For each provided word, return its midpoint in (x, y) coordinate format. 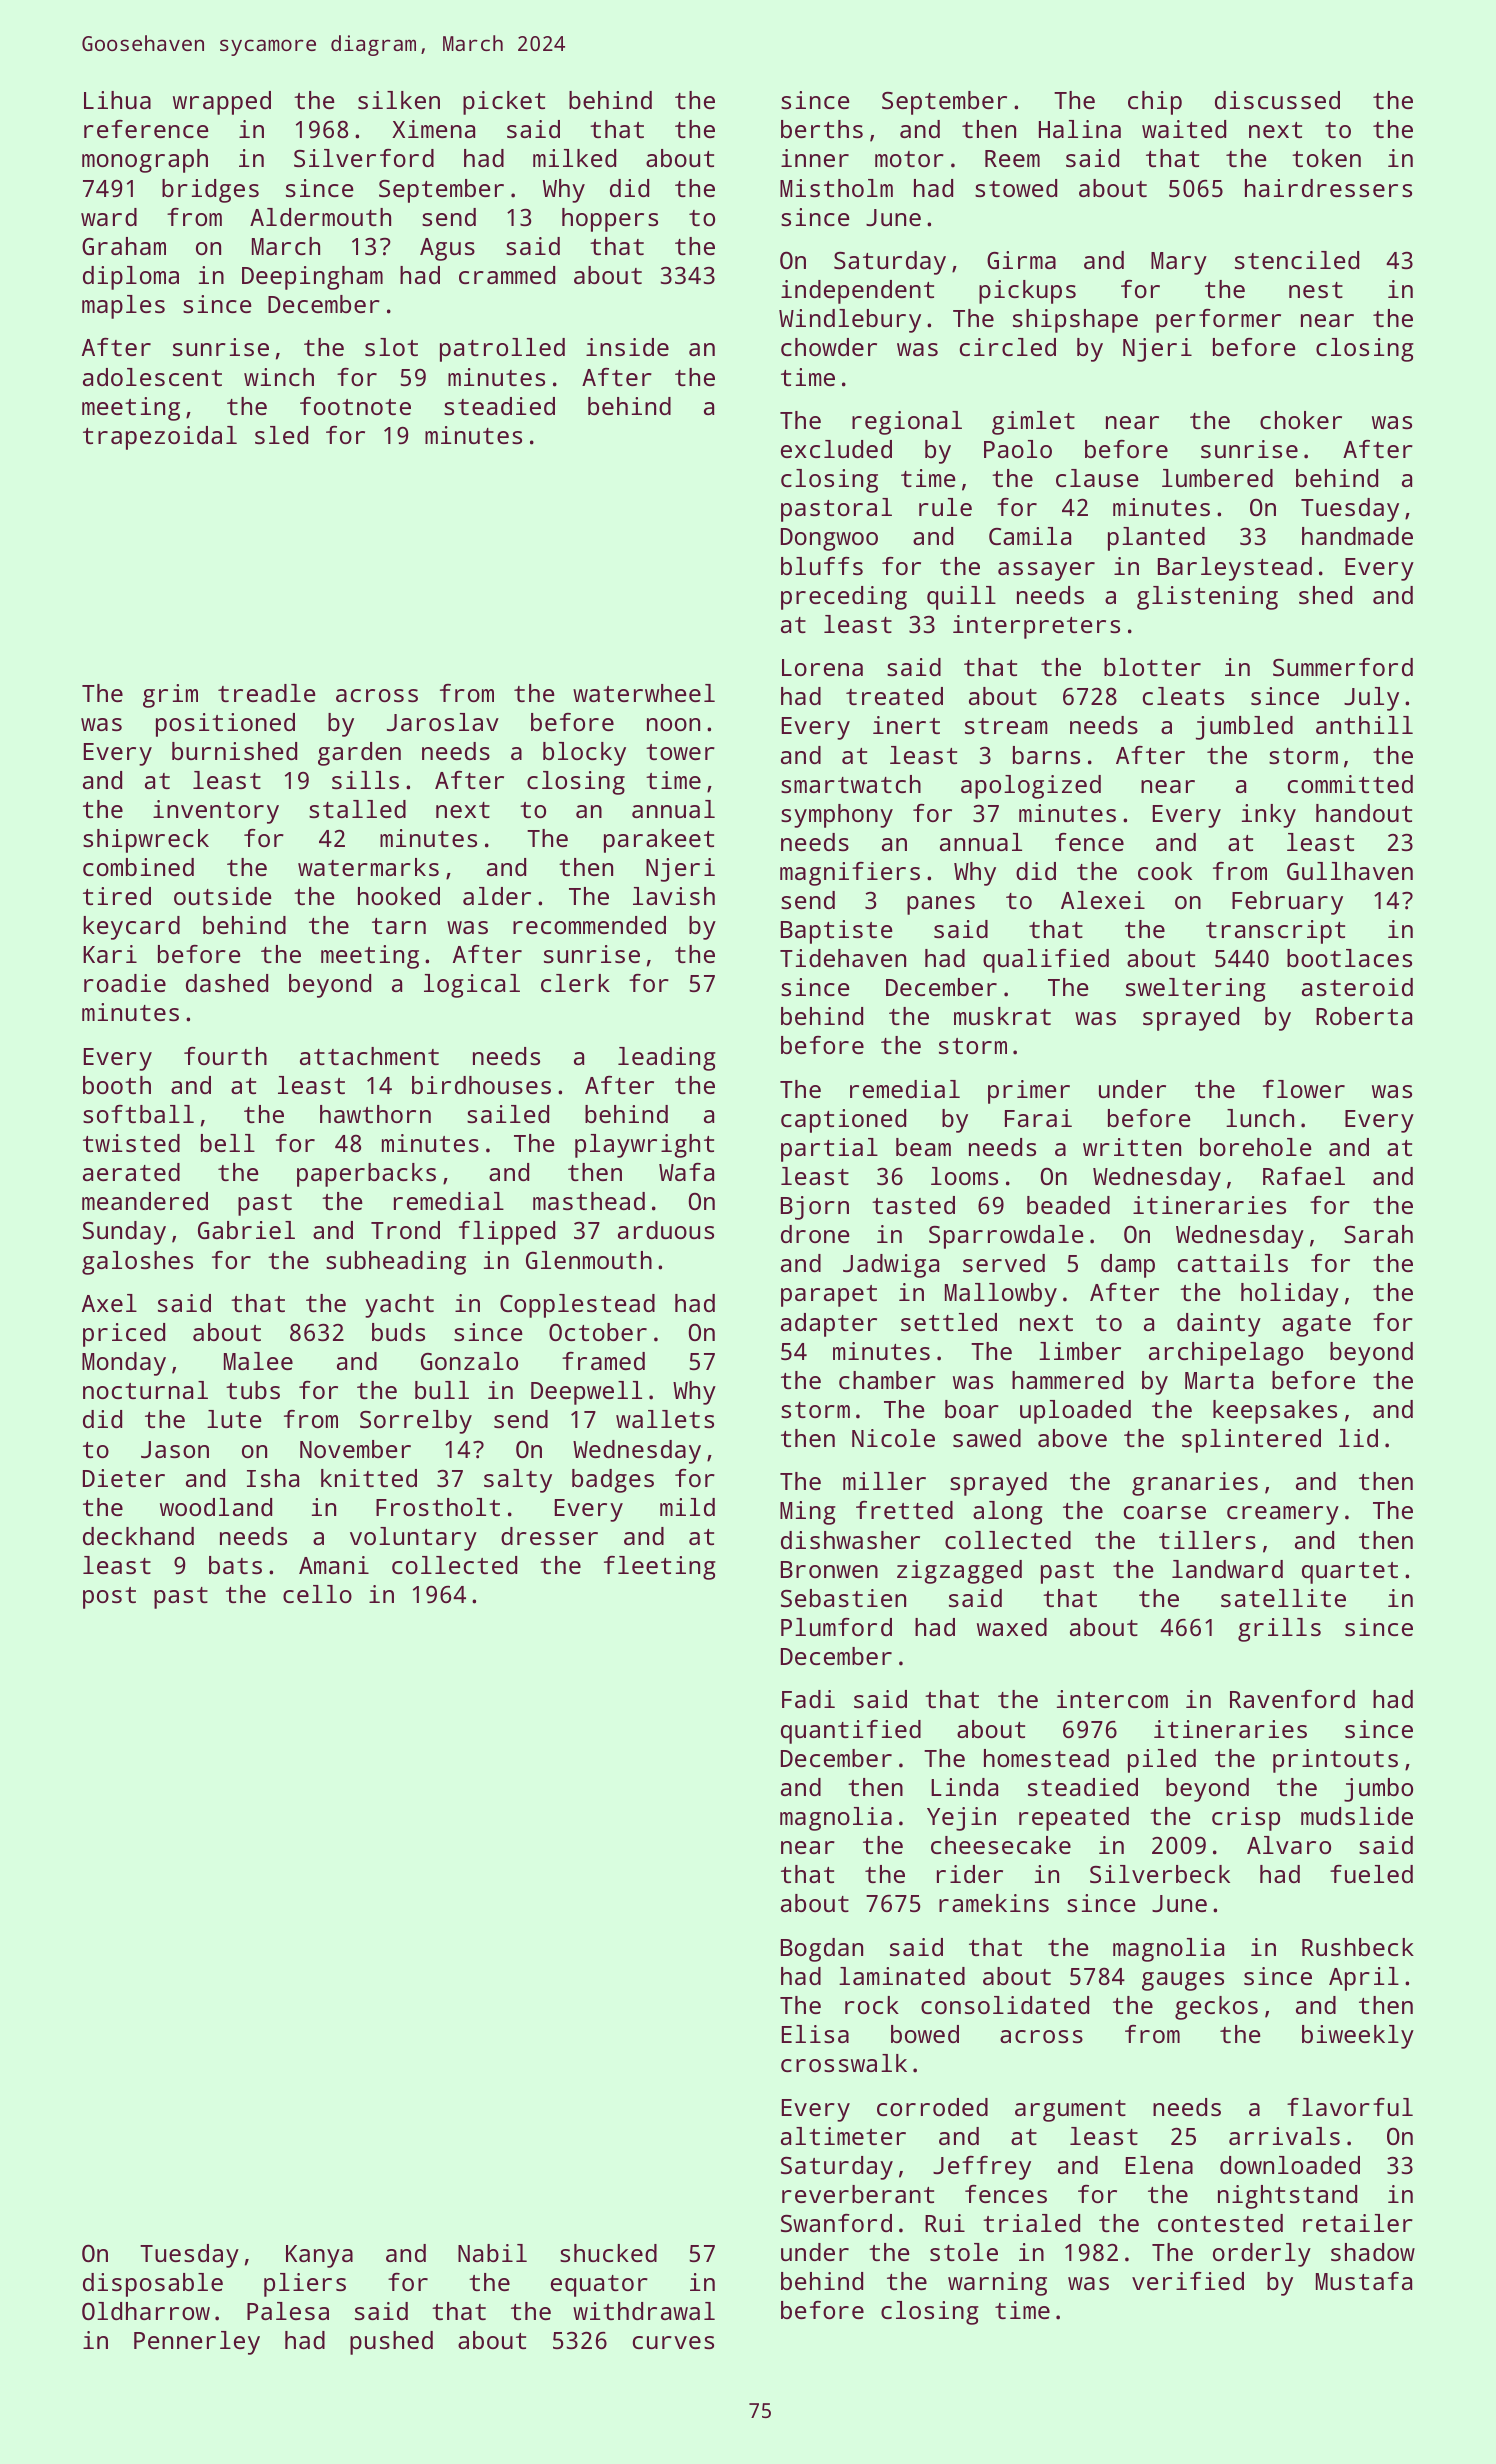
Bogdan (822, 1950)
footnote (355, 406)
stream (1006, 726)
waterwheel (644, 693)
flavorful (1350, 2107)
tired (117, 896)
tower (680, 752)
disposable (153, 2285)
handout (1364, 813)
